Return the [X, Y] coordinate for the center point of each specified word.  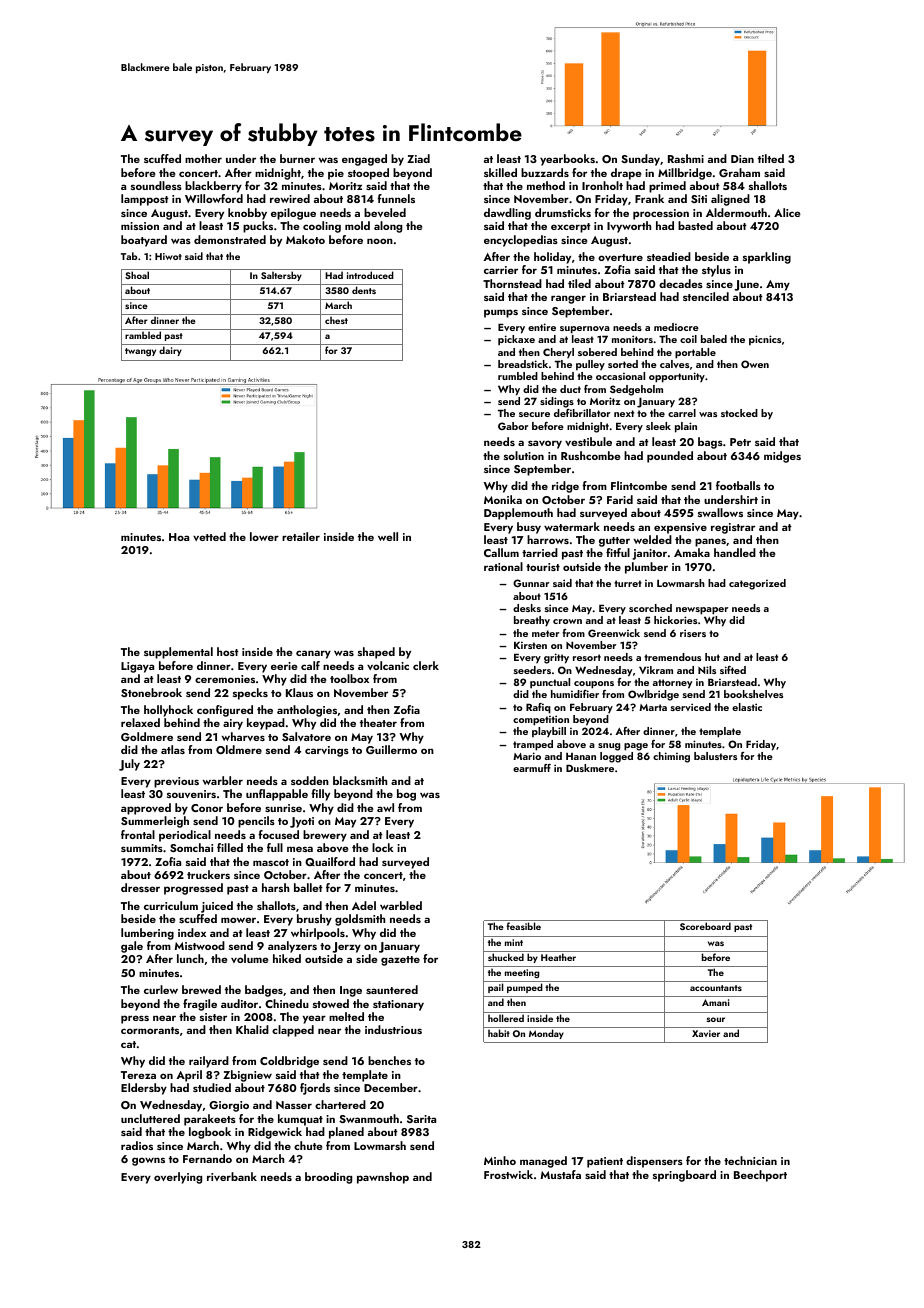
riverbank [232, 1176]
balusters [715, 756]
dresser [140, 887]
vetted [209, 536]
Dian [742, 159]
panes [710, 542]
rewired [290, 198]
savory [545, 444]
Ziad [418, 158]
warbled [401, 905]
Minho [500, 1160]
